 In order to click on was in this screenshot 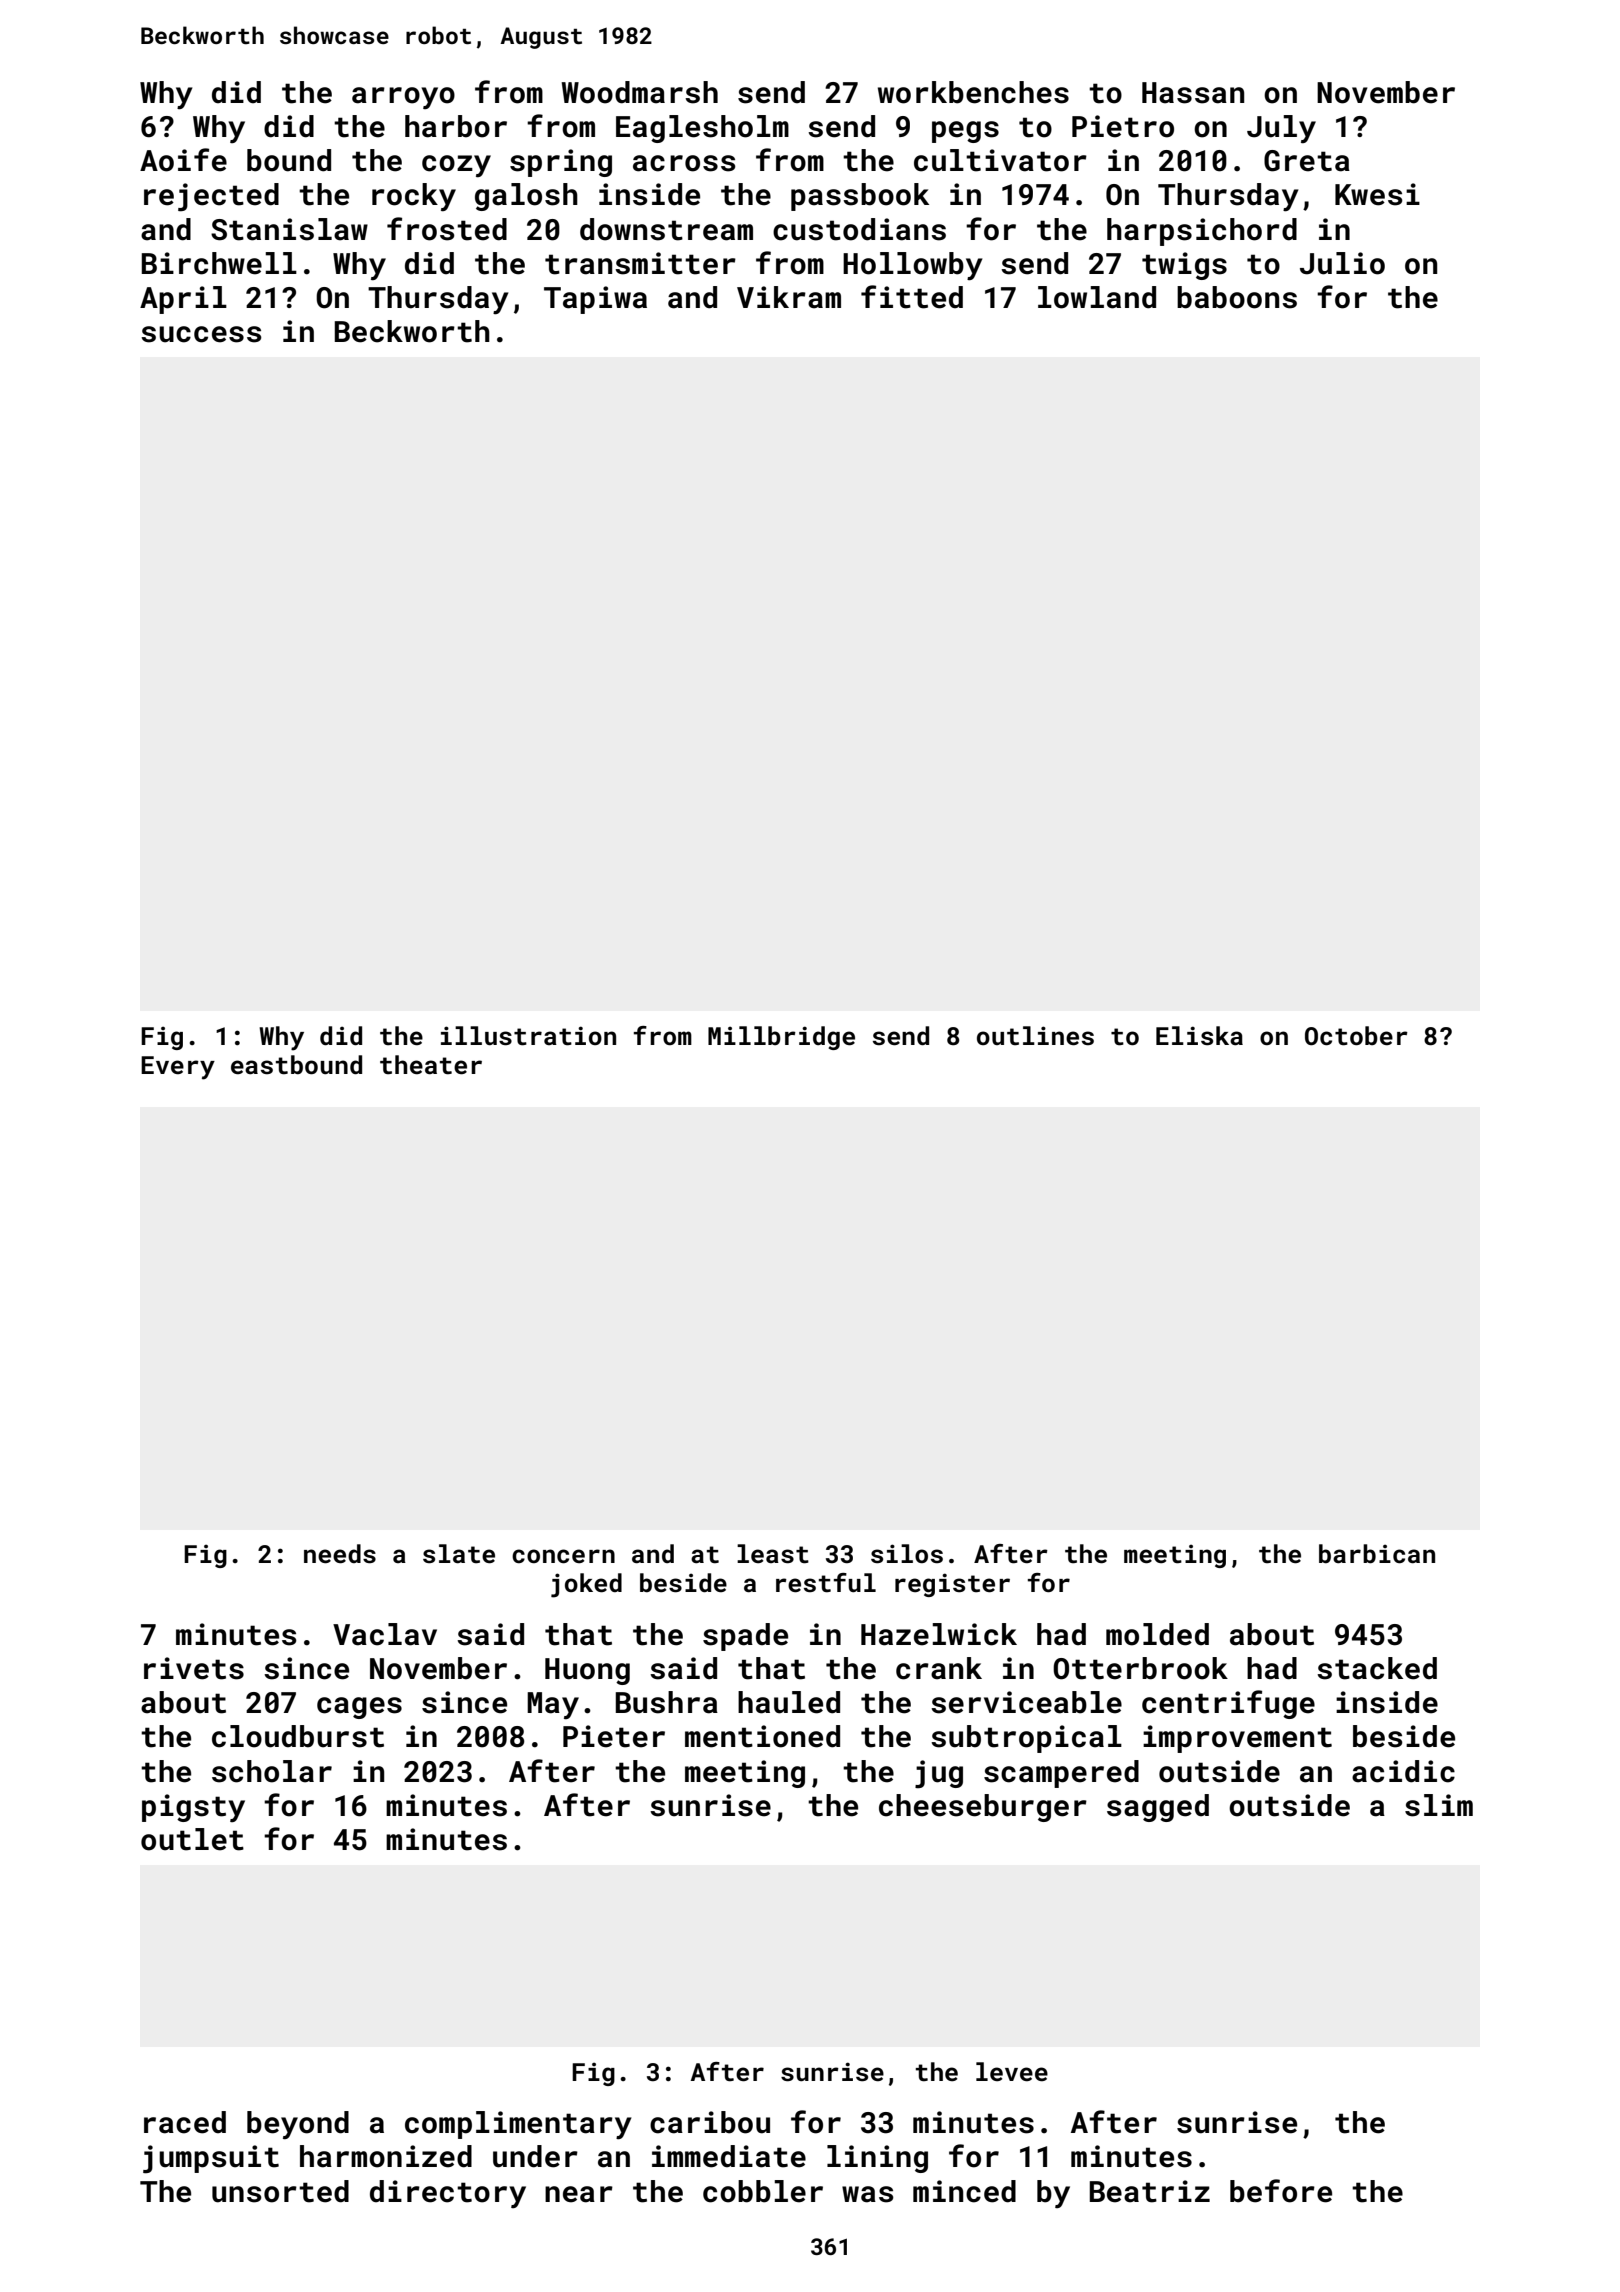, I will do `click(868, 2194)`.
